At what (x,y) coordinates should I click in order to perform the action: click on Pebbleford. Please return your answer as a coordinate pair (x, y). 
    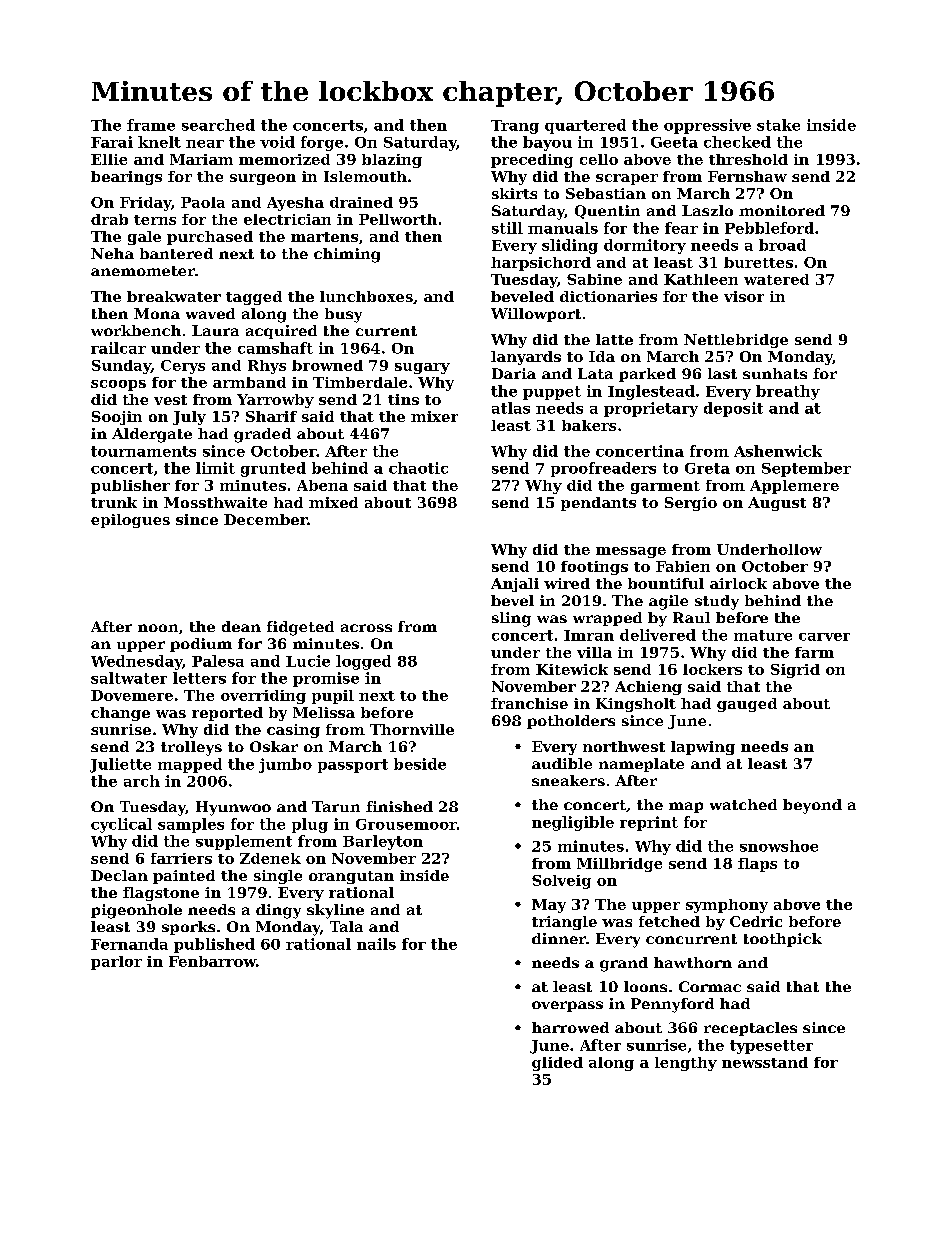
    Looking at the image, I should click on (769, 228).
